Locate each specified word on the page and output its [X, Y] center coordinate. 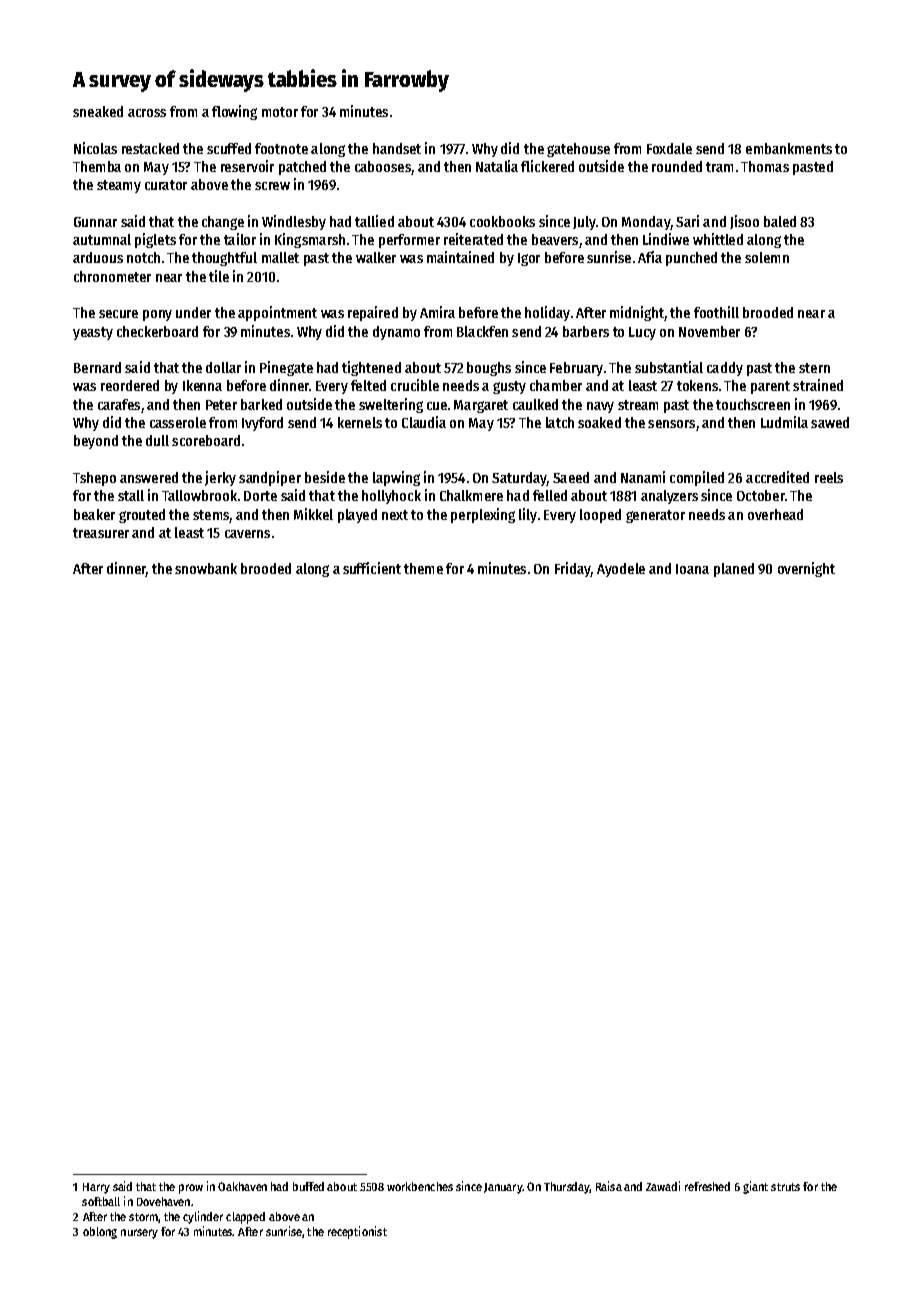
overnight [806, 569]
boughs [489, 369]
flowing [234, 112]
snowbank [206, 568]
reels [829, 477]
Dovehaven [163, 1201]
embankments [789, 148]
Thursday [567, 1188]
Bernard [97, 367]
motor [280, 112]
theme [423, 568]
